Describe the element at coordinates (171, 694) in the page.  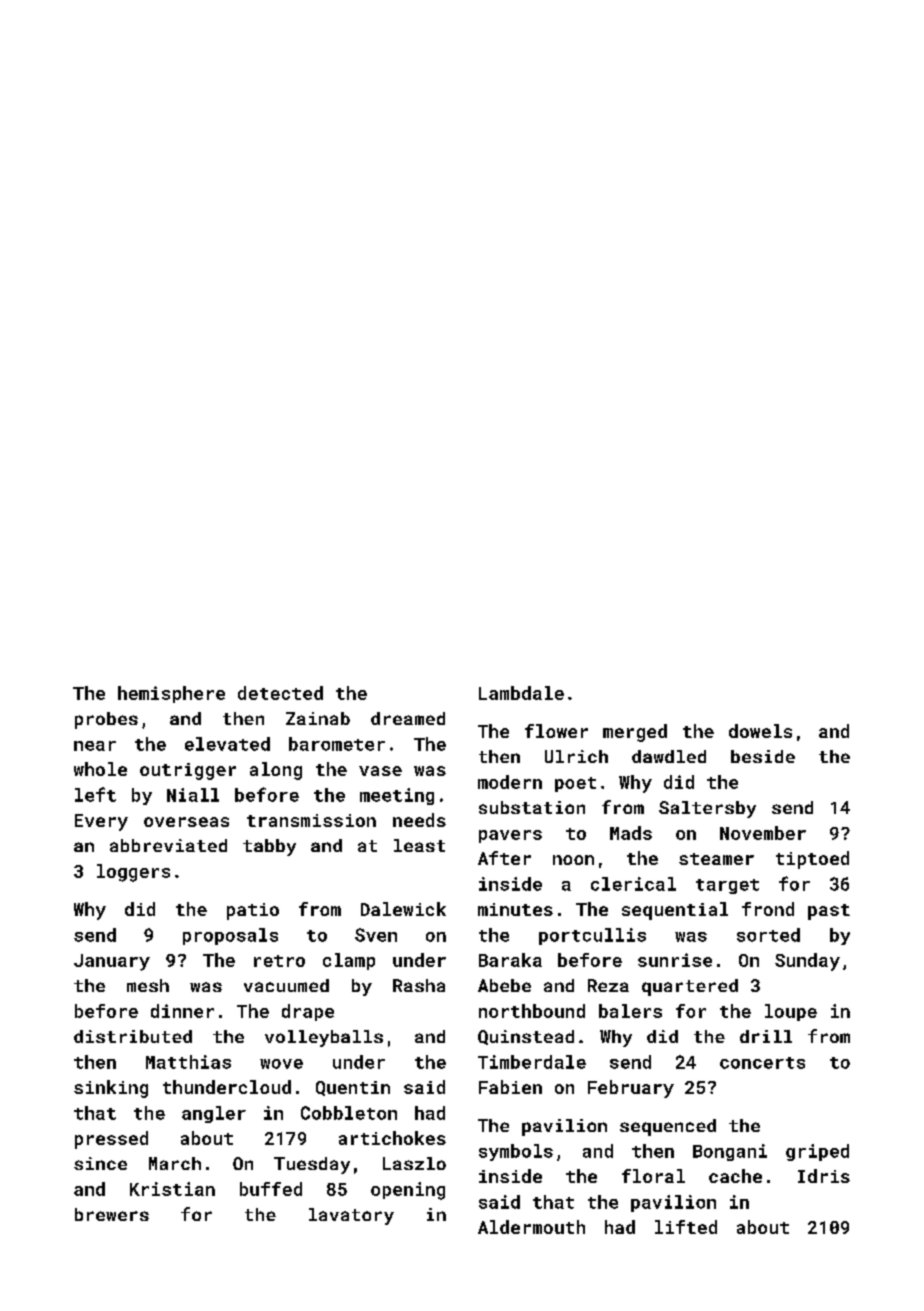
I see `hemisphere` at that location.
